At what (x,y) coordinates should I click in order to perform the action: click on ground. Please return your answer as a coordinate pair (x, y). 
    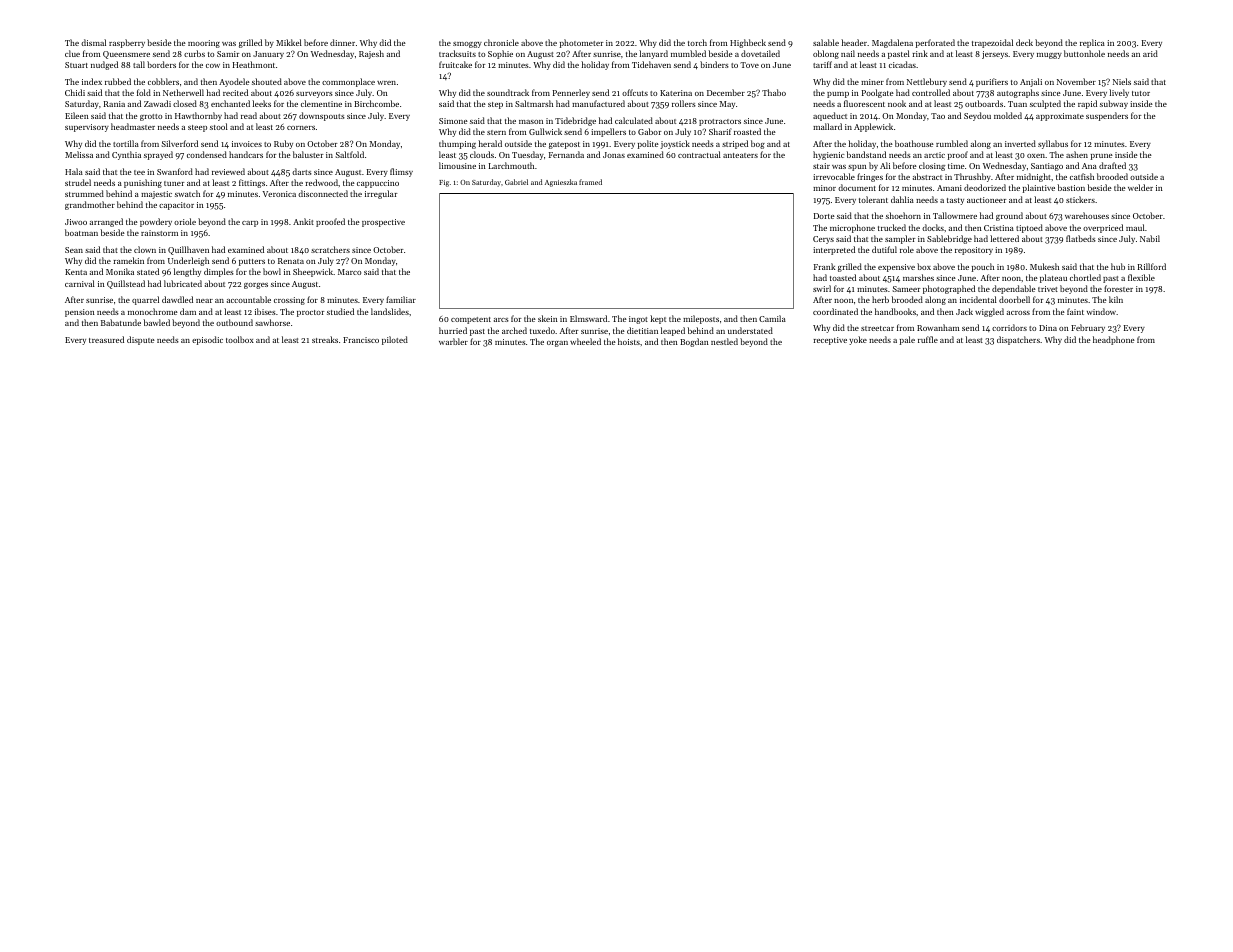
    Looking at the image, I should click on (1009, 216).
